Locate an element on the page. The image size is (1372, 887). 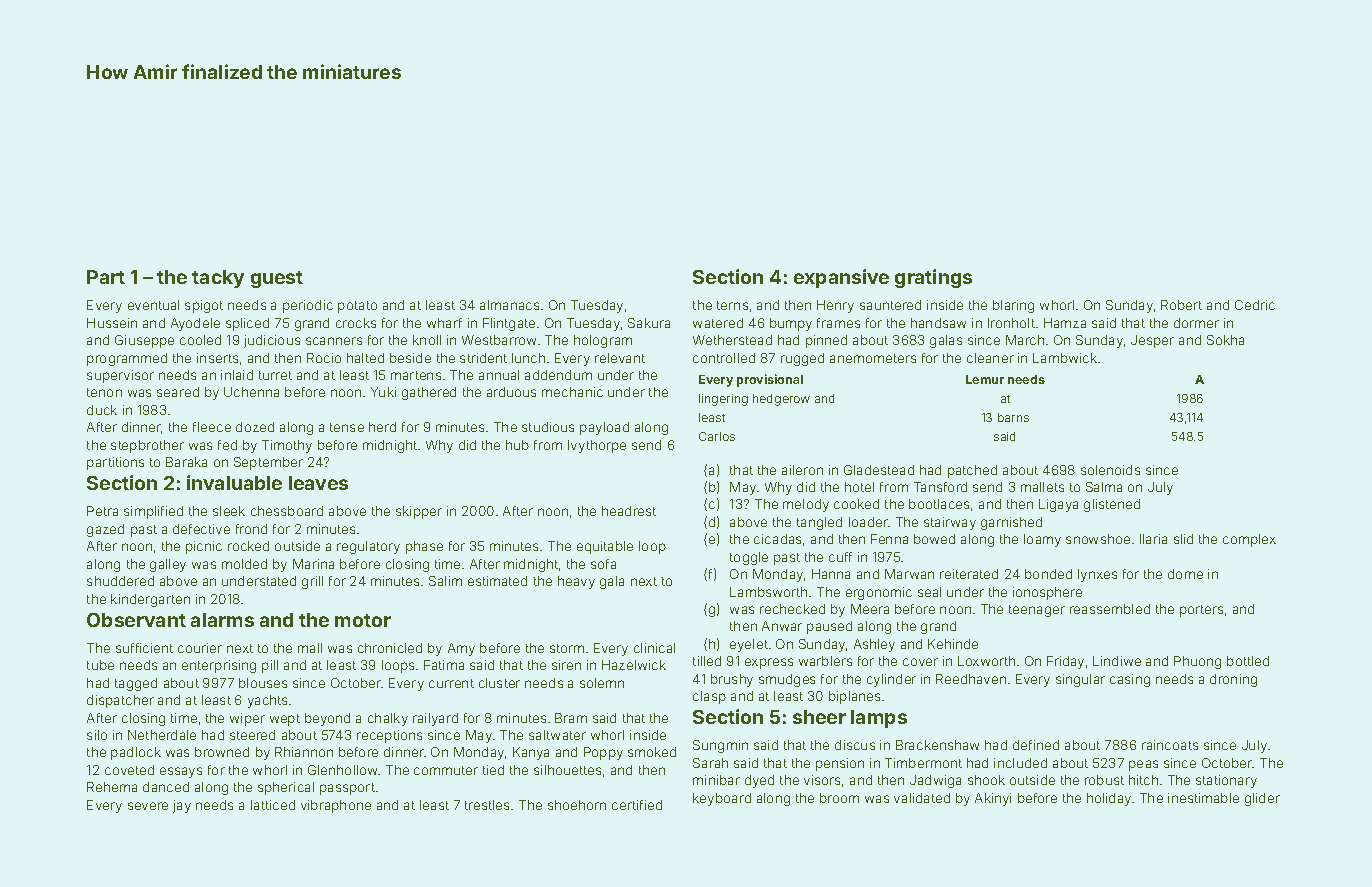
Lambwick is located at coordinates (1065, 358).
